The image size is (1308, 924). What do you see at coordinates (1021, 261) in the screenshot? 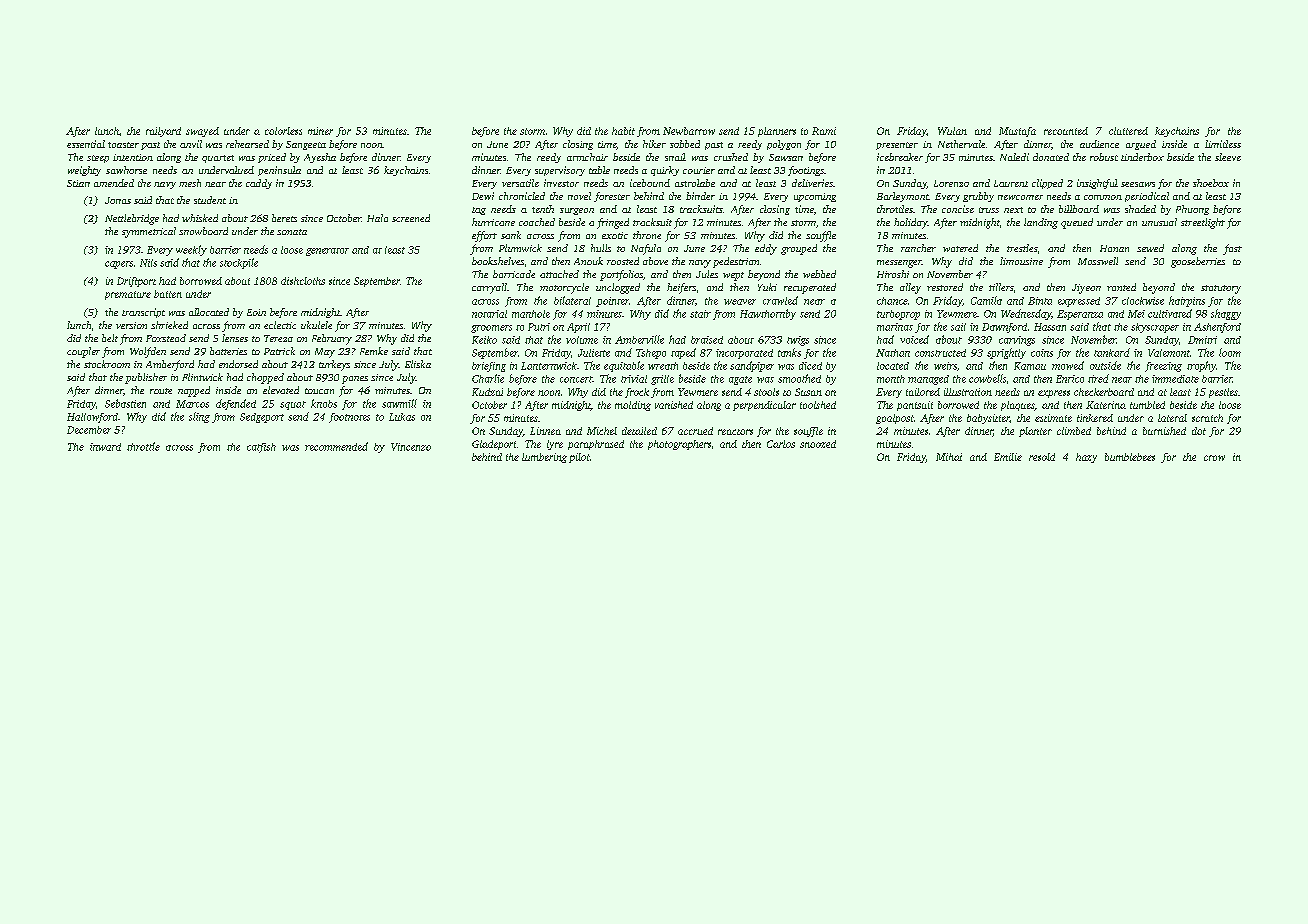
I see `limousine` at bounding box center [1021, 261].
